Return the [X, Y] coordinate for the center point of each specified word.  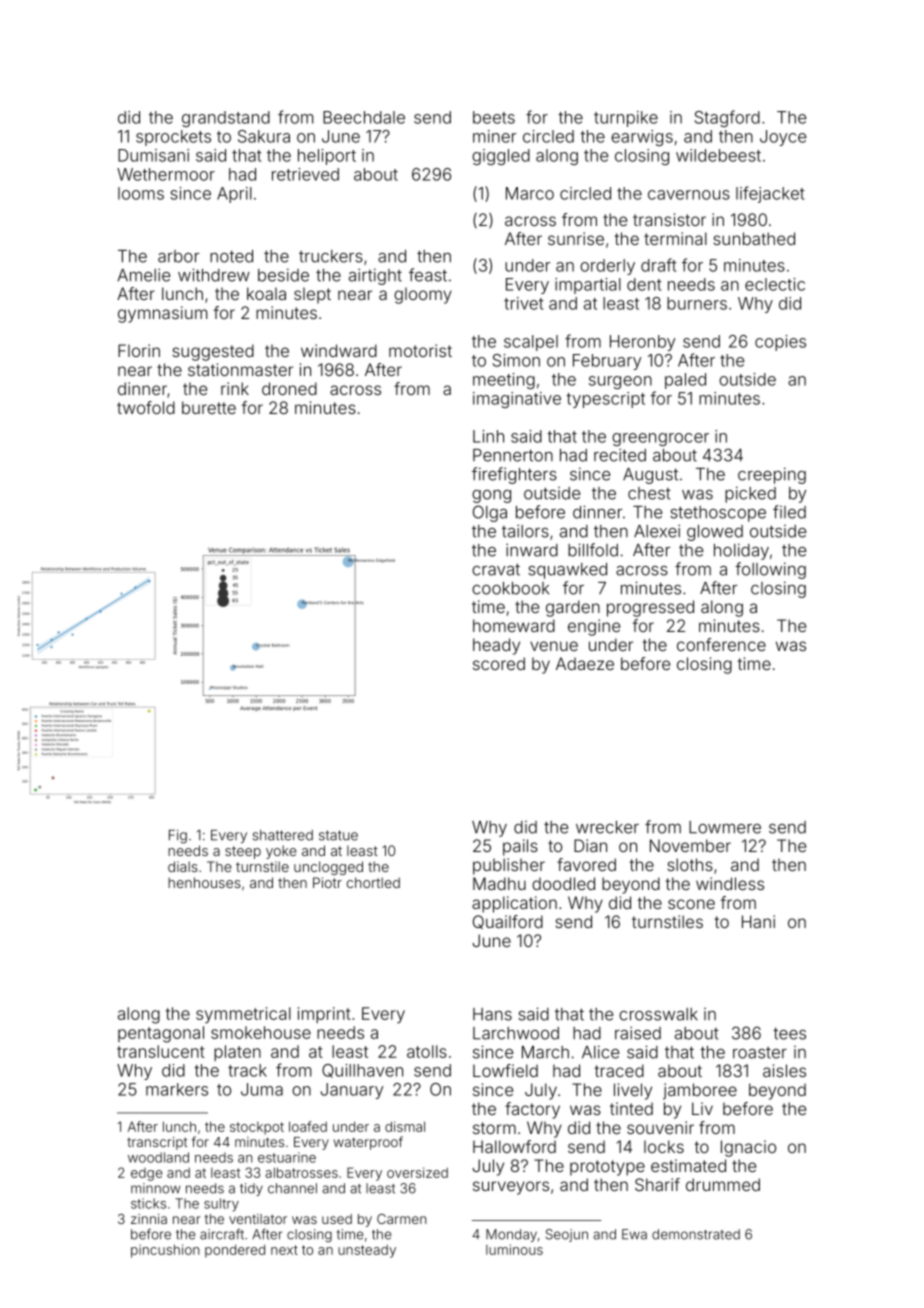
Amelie [143, 275]
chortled [373, 882]
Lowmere [725, 827]
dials [183, 866]
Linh [488, 436]
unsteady [367, 1251]
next [284, 1250]
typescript [605, 400]
